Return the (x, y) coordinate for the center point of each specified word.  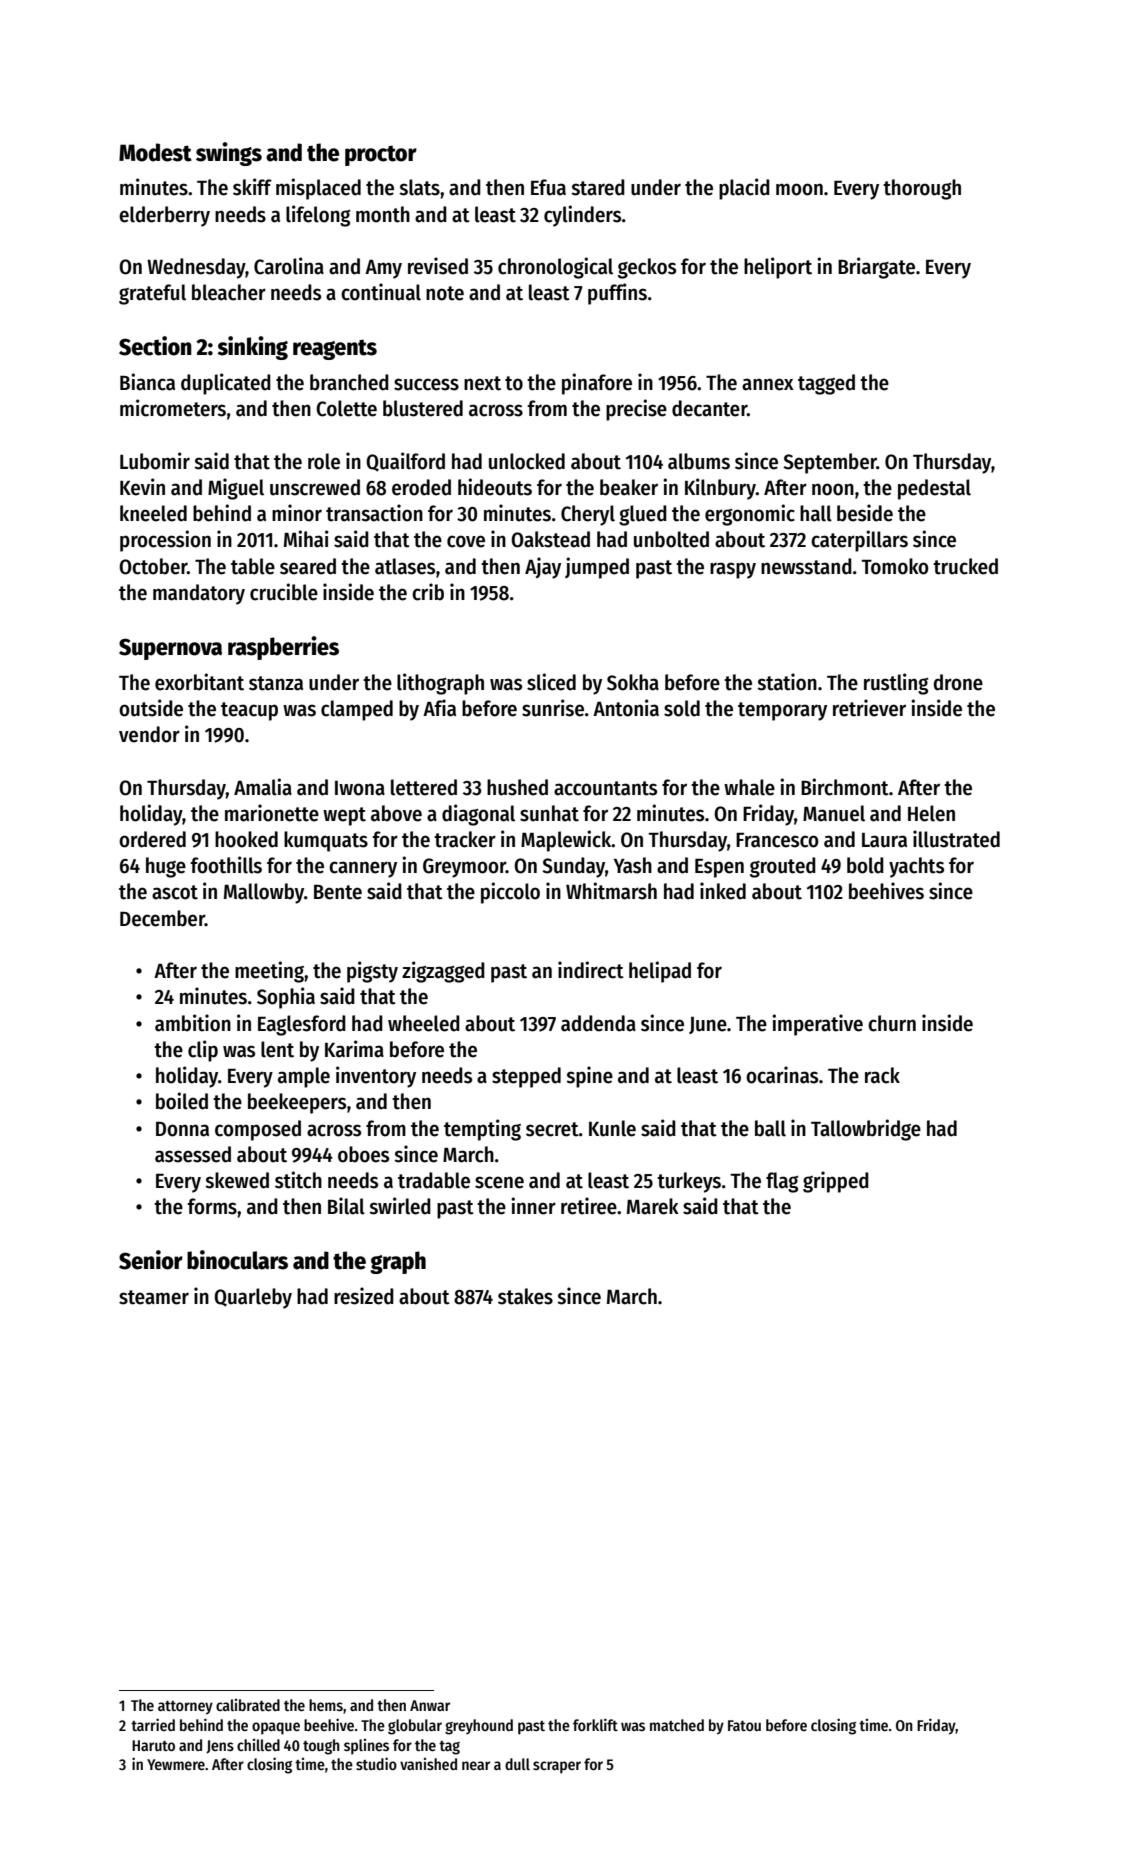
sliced (551, 682)
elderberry (164, 216)
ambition (193, 1023)
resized (364, 1296)
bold (865, 865)
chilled (258, 1745)
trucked (965, 566)
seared (308, 566)
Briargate (876, 268)
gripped (836, 1182)
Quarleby (253, 1298)
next (482, 383)
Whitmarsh (611, 891)
